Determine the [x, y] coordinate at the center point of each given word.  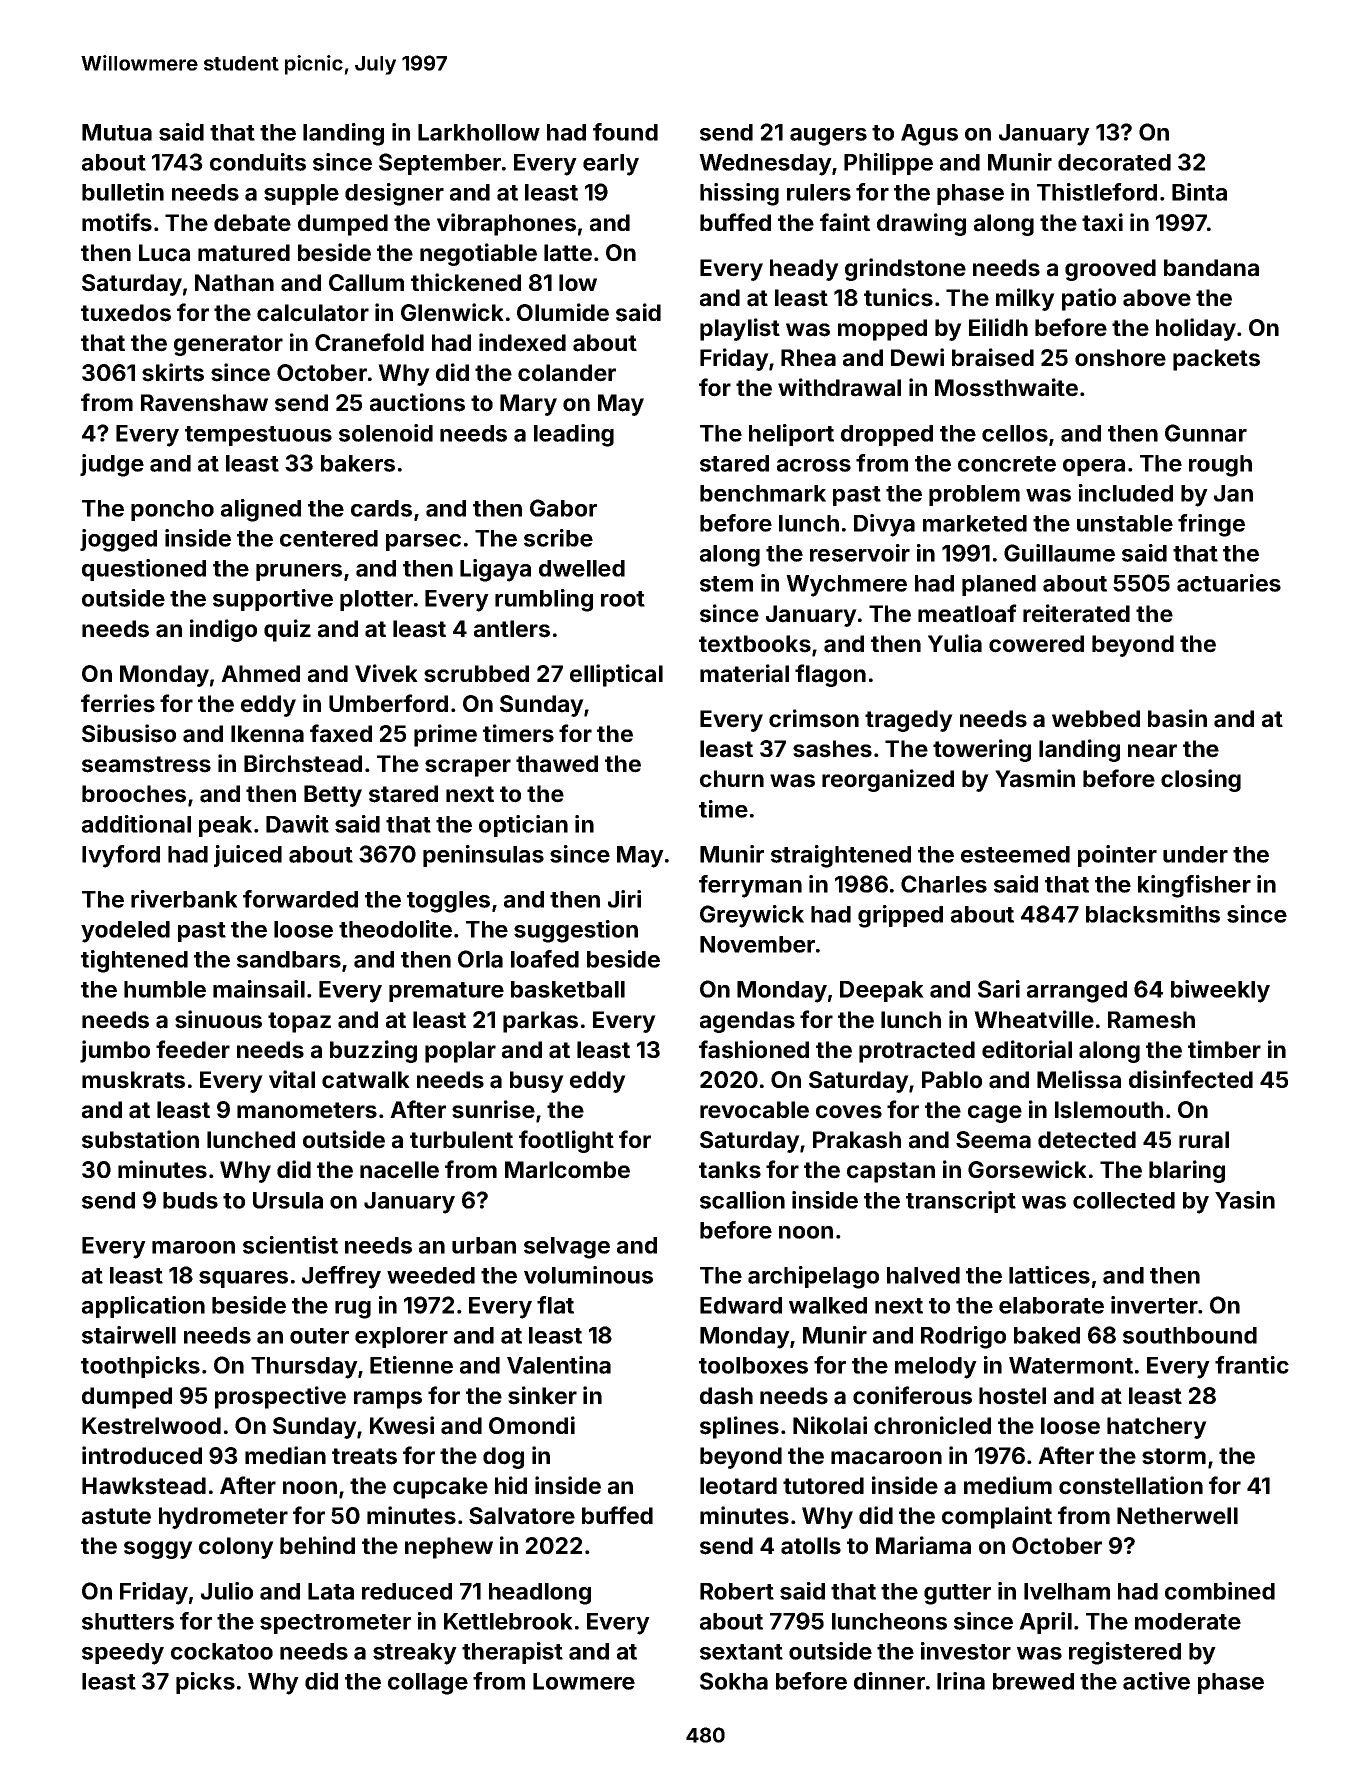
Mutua [117, 132]
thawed [557, 764]
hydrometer [223, 1518]
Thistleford [1097, 192]
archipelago [813, 1277]
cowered [1036, 644]
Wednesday [765, 165]
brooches [134, 794]
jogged [118, 540]
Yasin [1245, 1200]
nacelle [399, 1170]
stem [726, 584]
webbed [1096, 719]
